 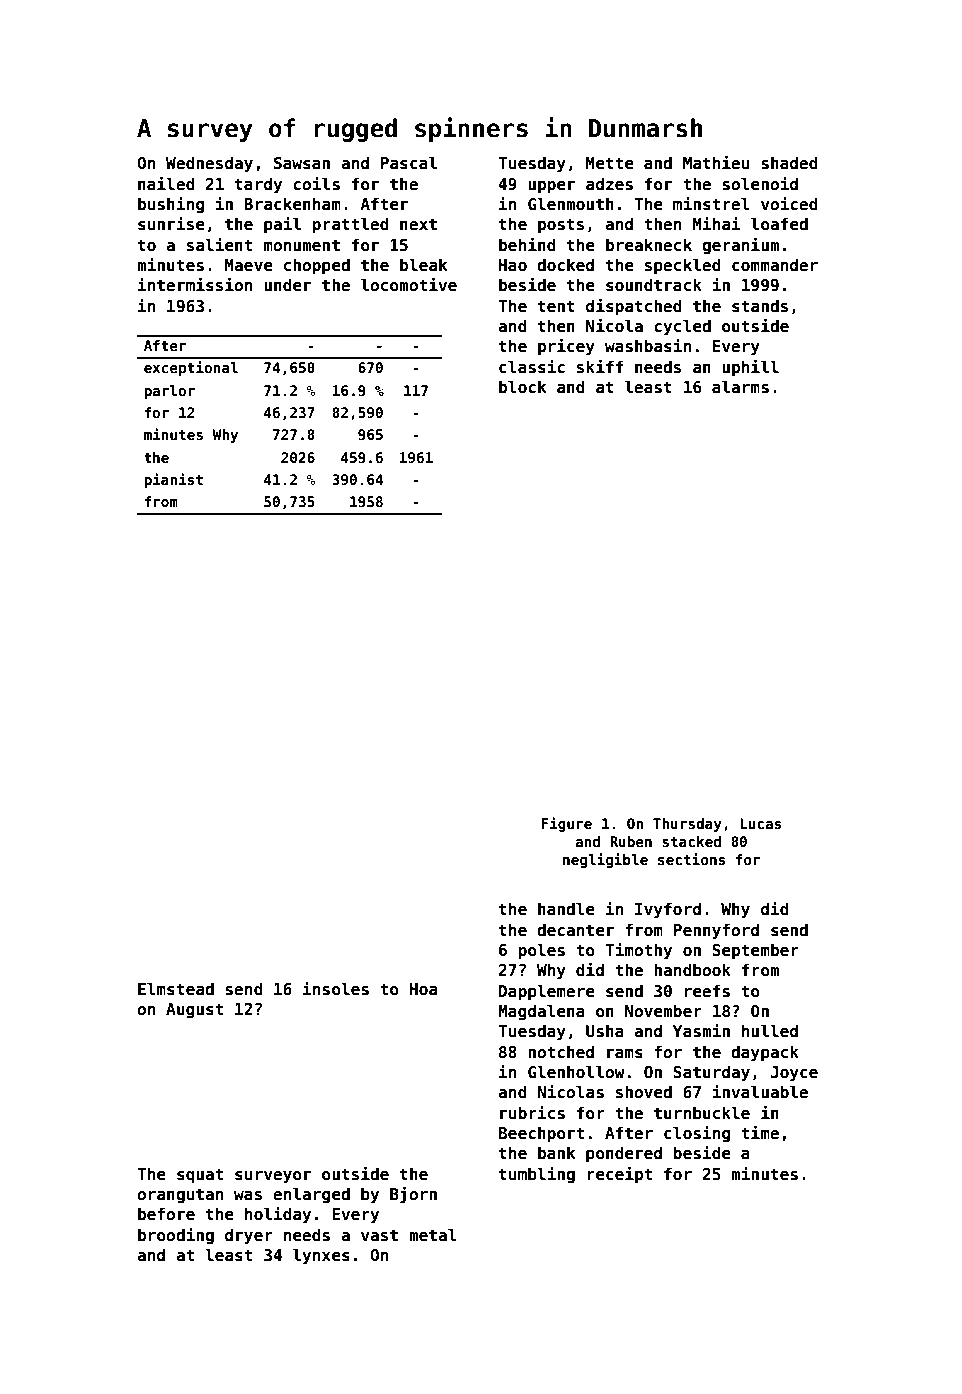 I want to click on block, so click(x=522, y=387).
